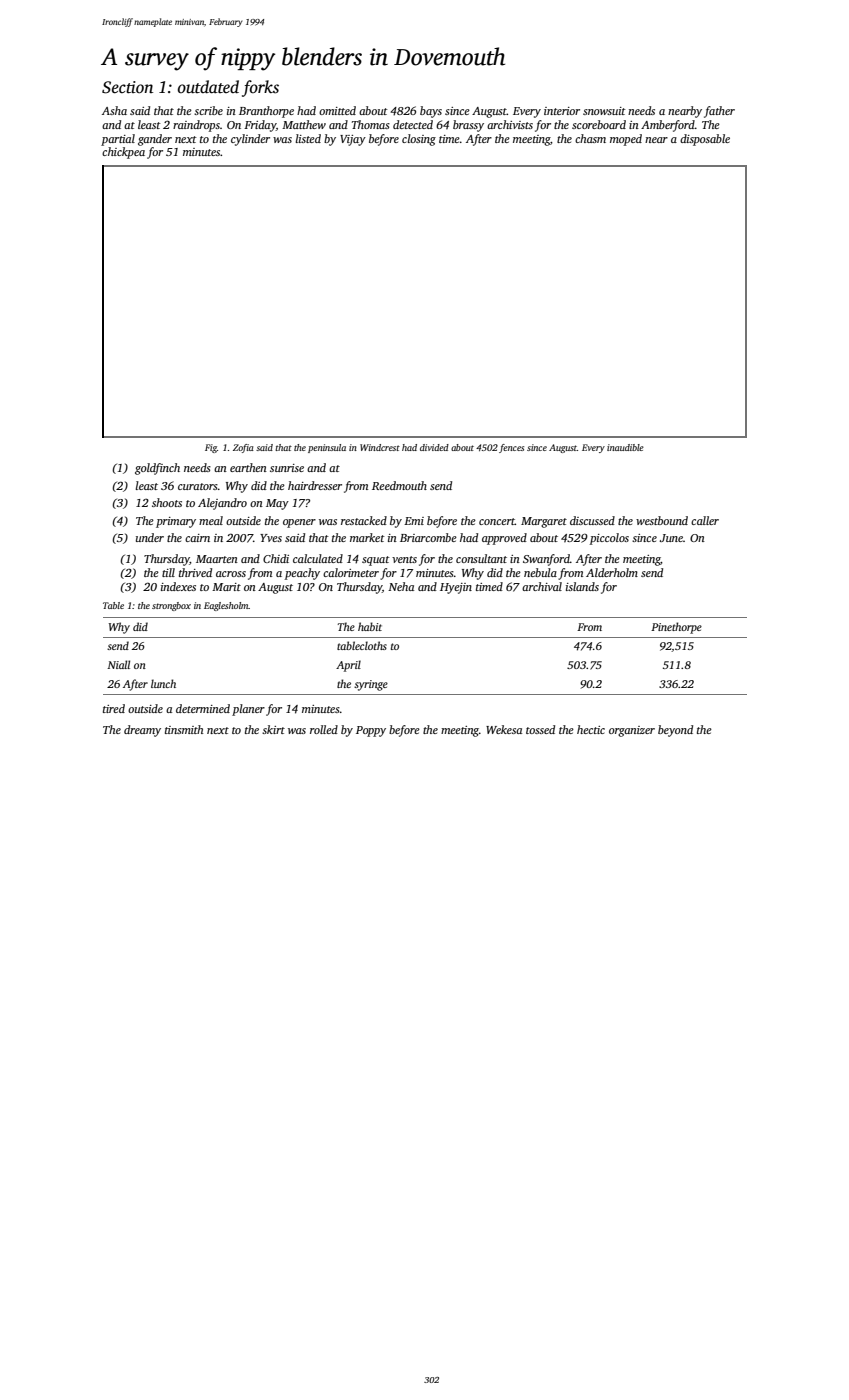 The image size is (849, 1400). I want to click on cylinder, so click(250, 140).
